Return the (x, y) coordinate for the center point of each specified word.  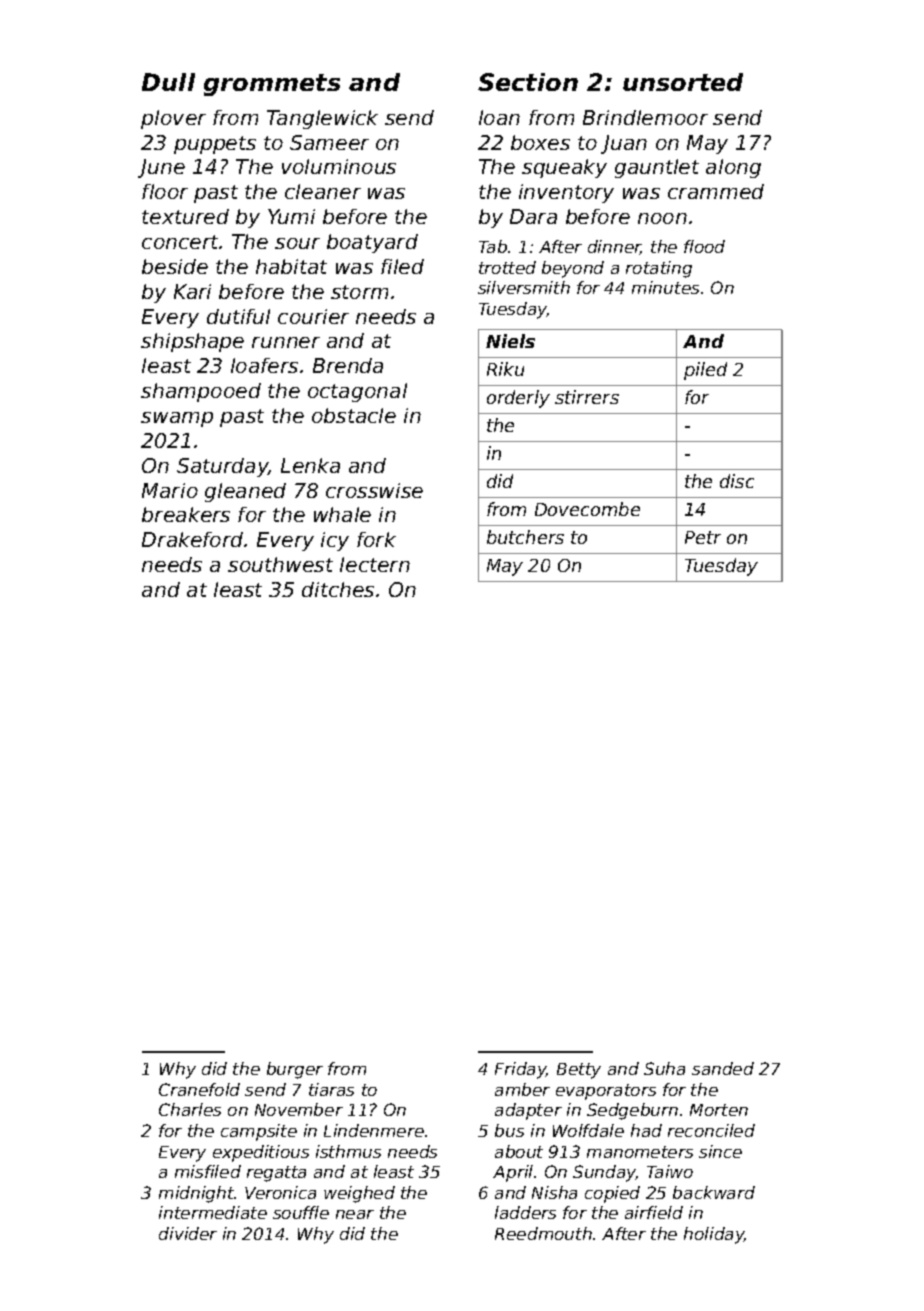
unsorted (683, 82)
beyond (573, 269)
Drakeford (192, 539)
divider (188, 1233)
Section (528, 82)
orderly (518, 399)
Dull (168, 82)
